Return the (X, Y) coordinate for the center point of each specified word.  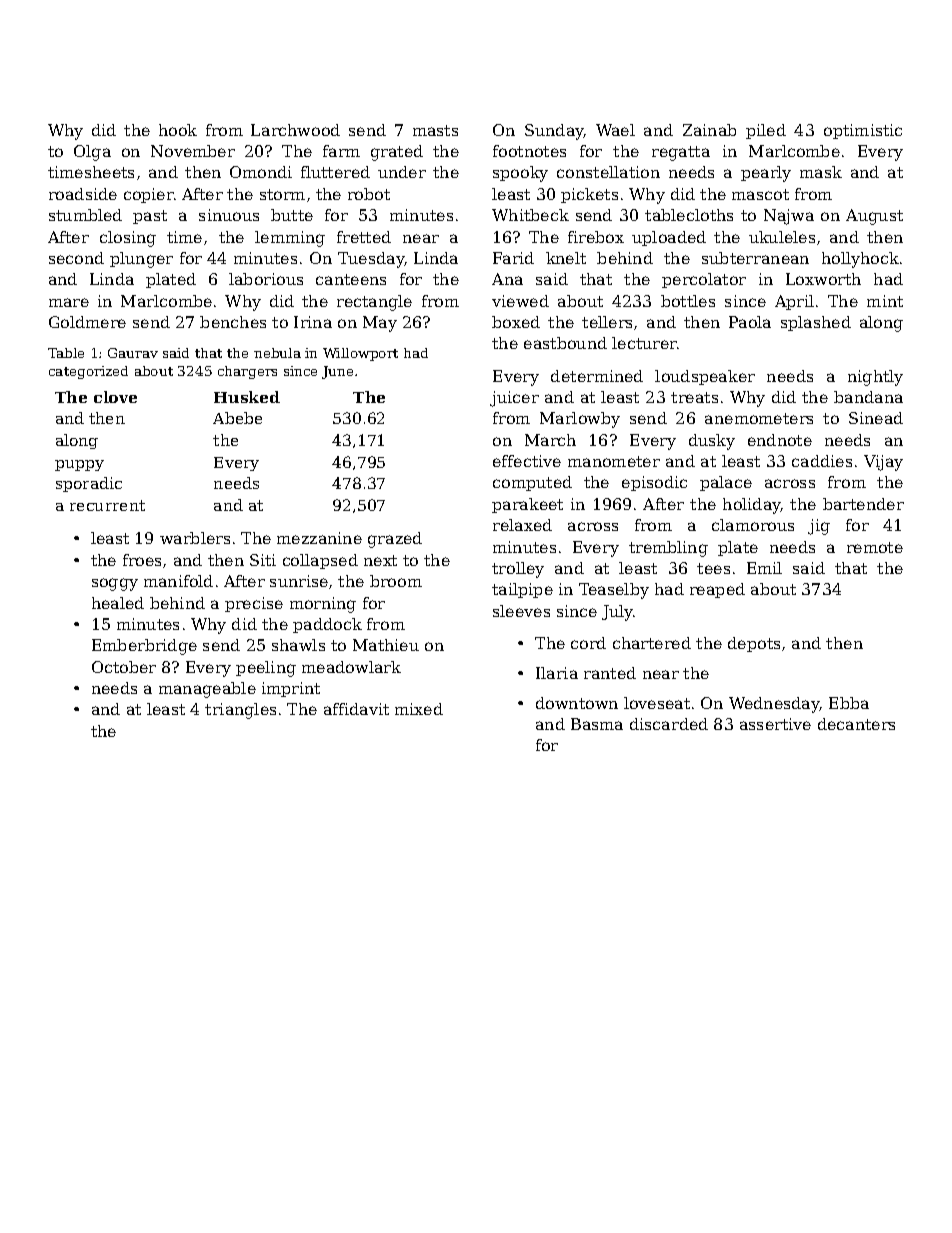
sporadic (89, 484)
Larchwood (295, 130)
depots (754, 644)
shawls (298, 645)
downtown (577, 703)
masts (435, 130)
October (124, 667)
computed (532, 483)
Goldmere (87, 322)
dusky (712, 442)
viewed (520, 301)
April (794, 302)
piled (766, 131)
